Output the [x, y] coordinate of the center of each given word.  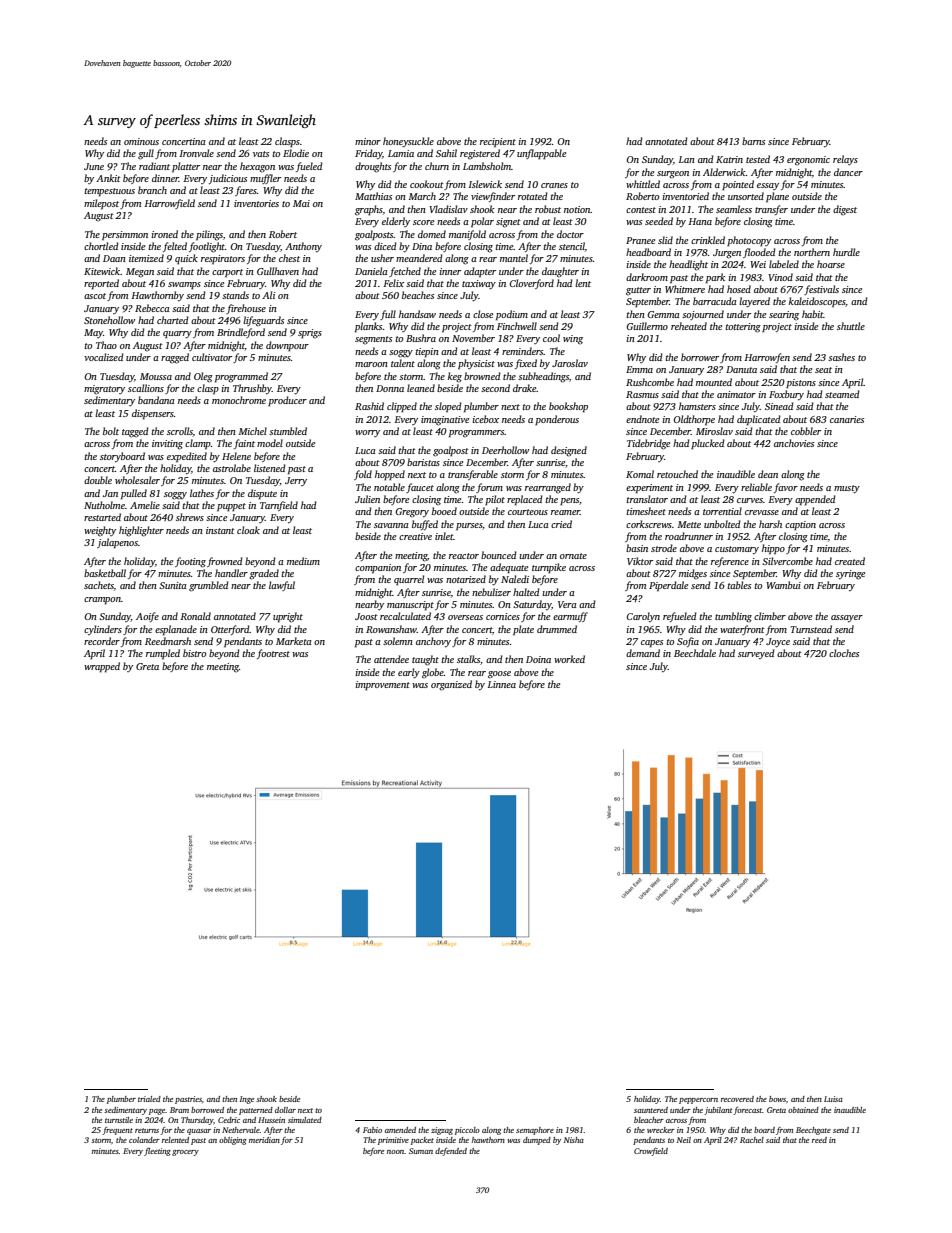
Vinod [780, 277]
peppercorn [698, 1101]
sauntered [651, 1110]
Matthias [373, 196]
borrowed [207, 1110]
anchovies [794, 443]
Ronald [195, 616]
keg [455, 377]
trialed [149, 1099]
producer [287, 401]
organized [451, 685]
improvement [382, 685]
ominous [141, 141]
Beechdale [695, 653]
